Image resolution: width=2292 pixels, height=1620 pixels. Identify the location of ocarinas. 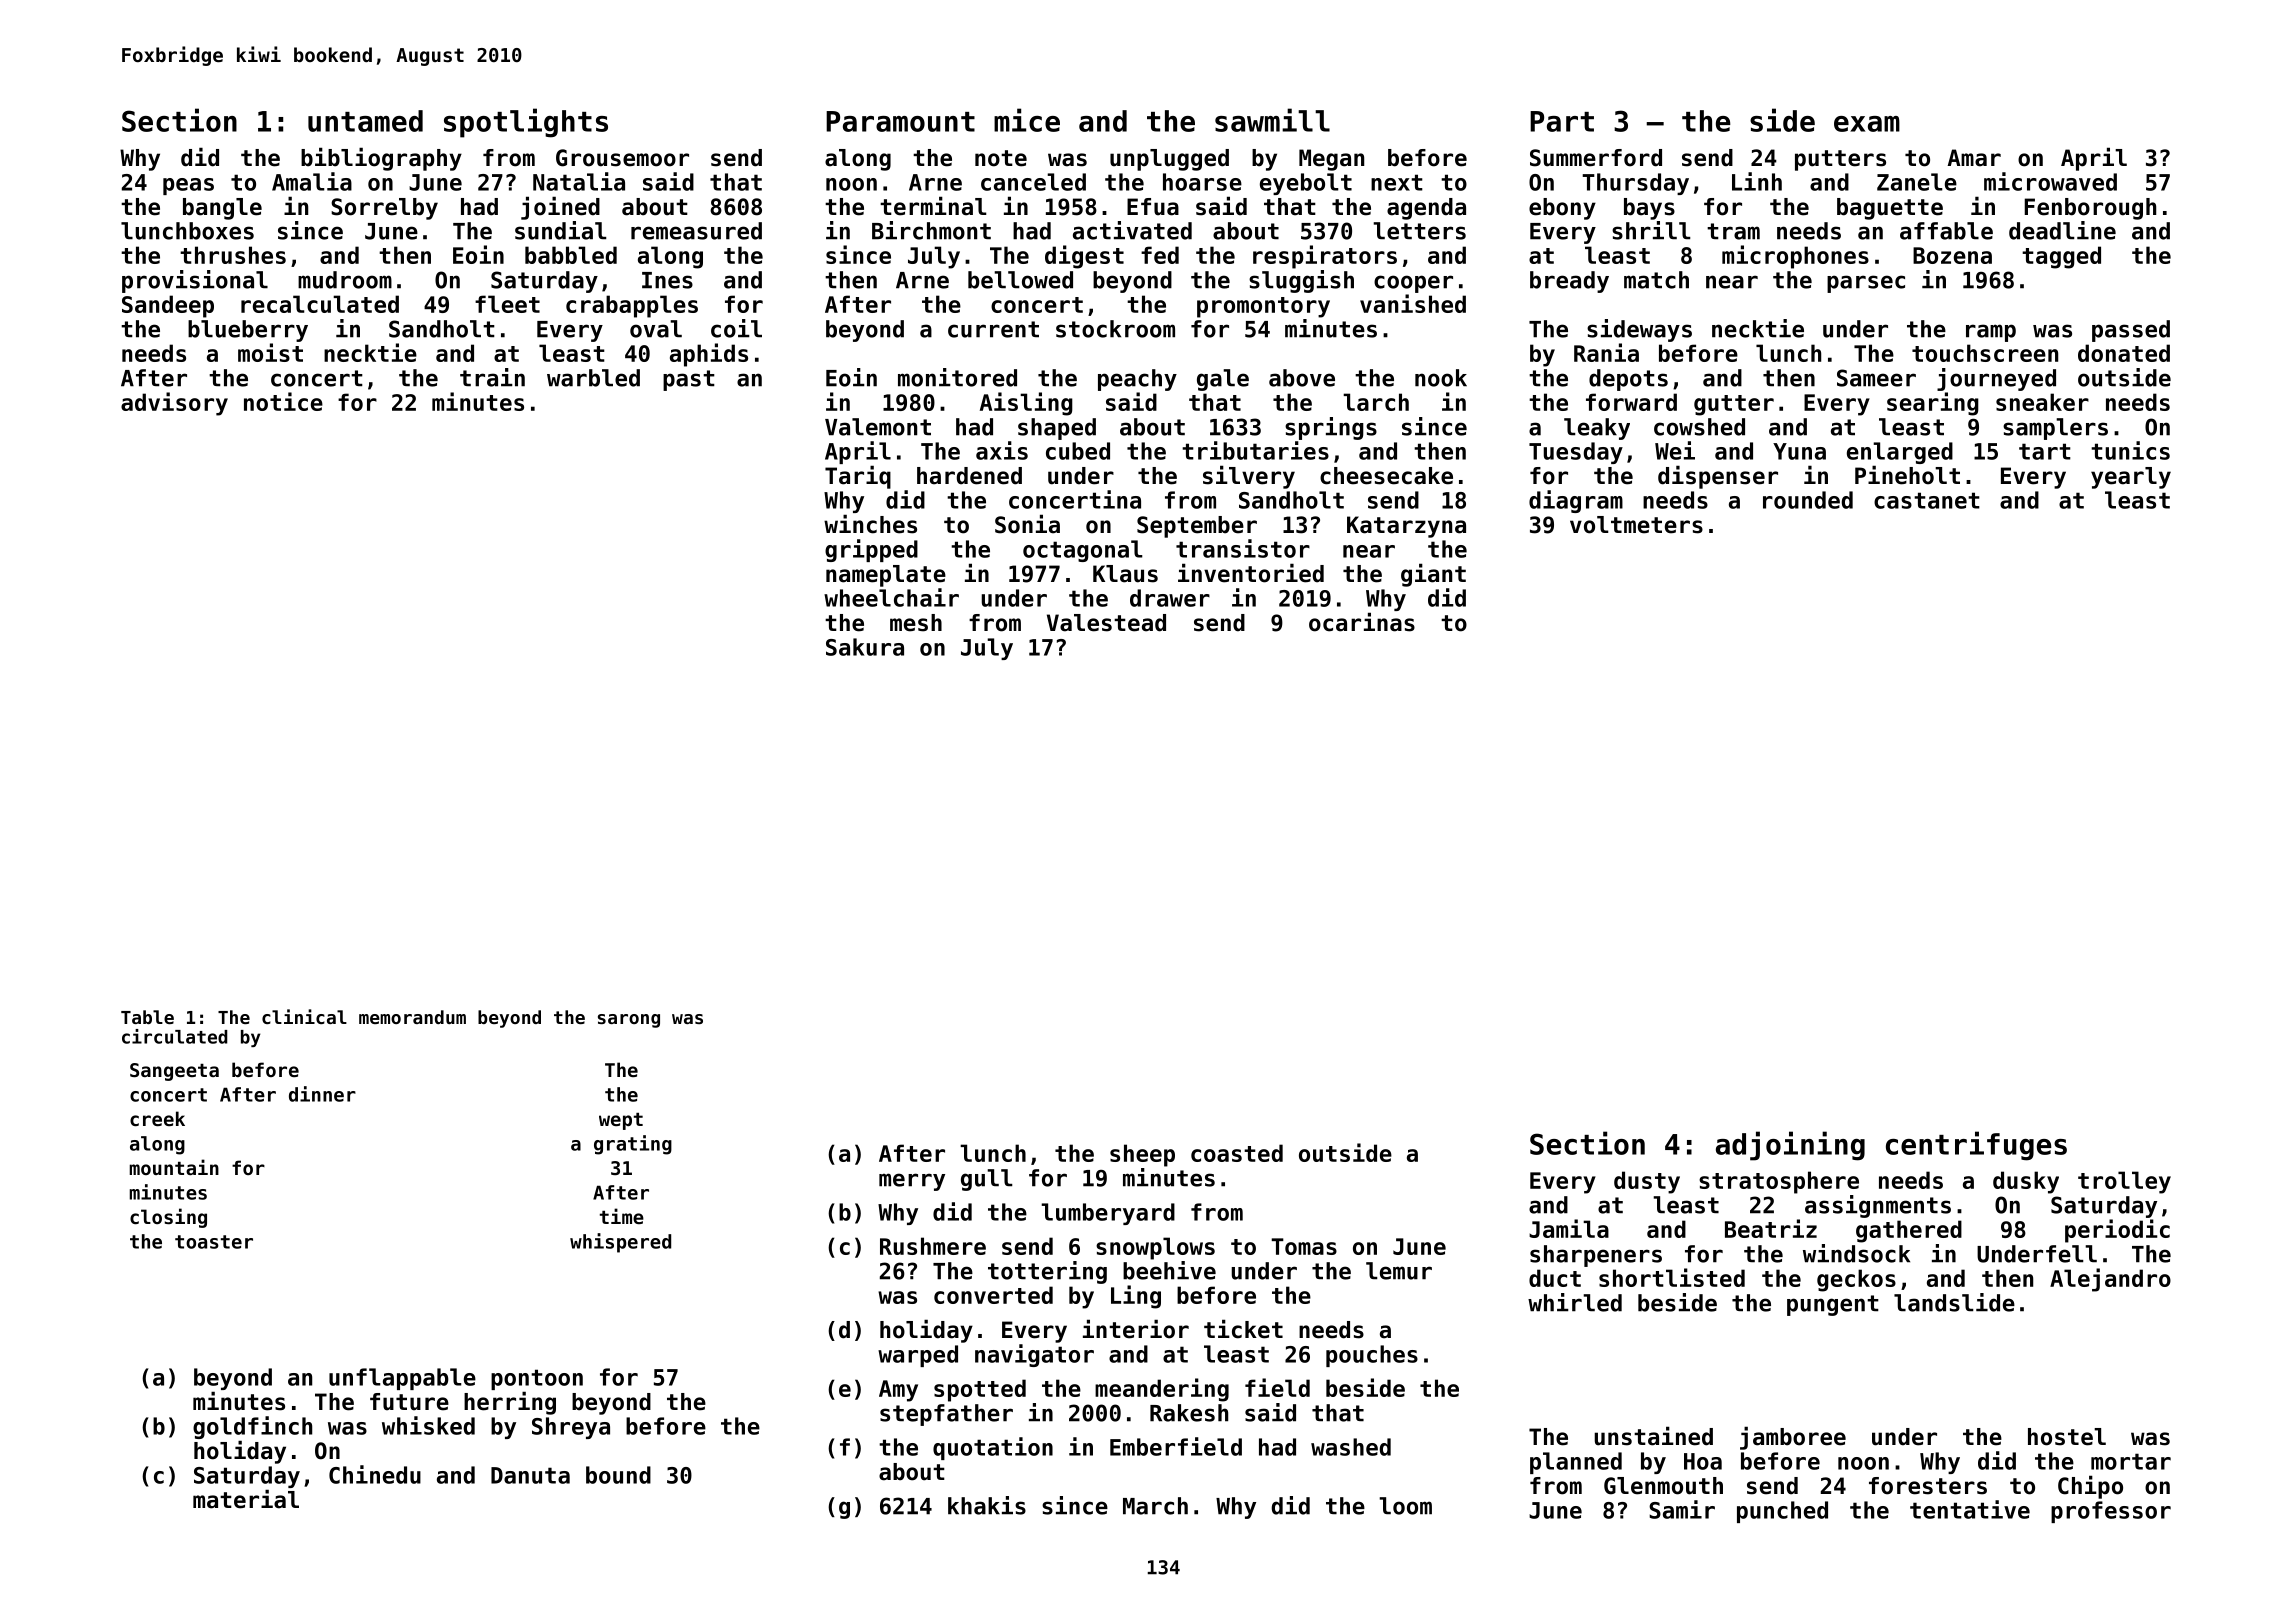
(1362, 622).
